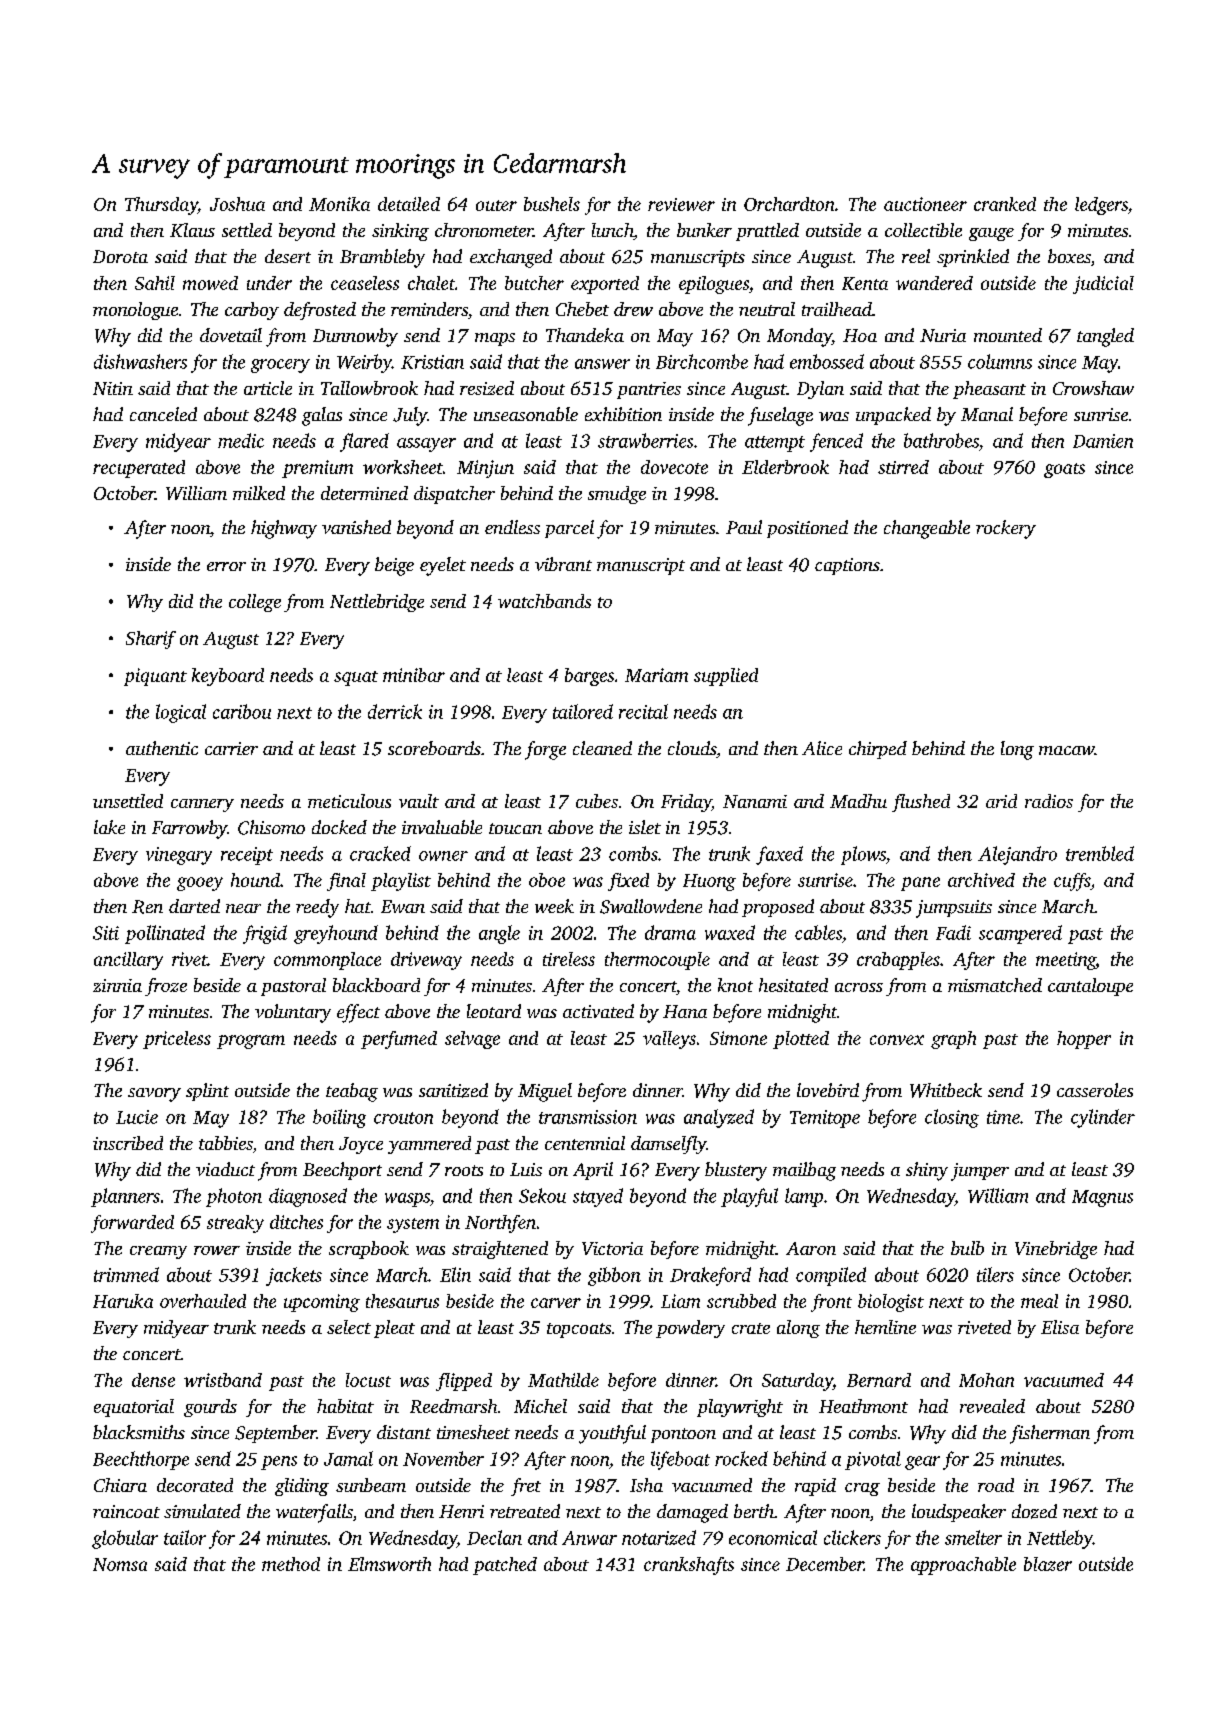  Describe the element at coordinates (878, 750) in the screenshot. I see `chirped` at that location.
